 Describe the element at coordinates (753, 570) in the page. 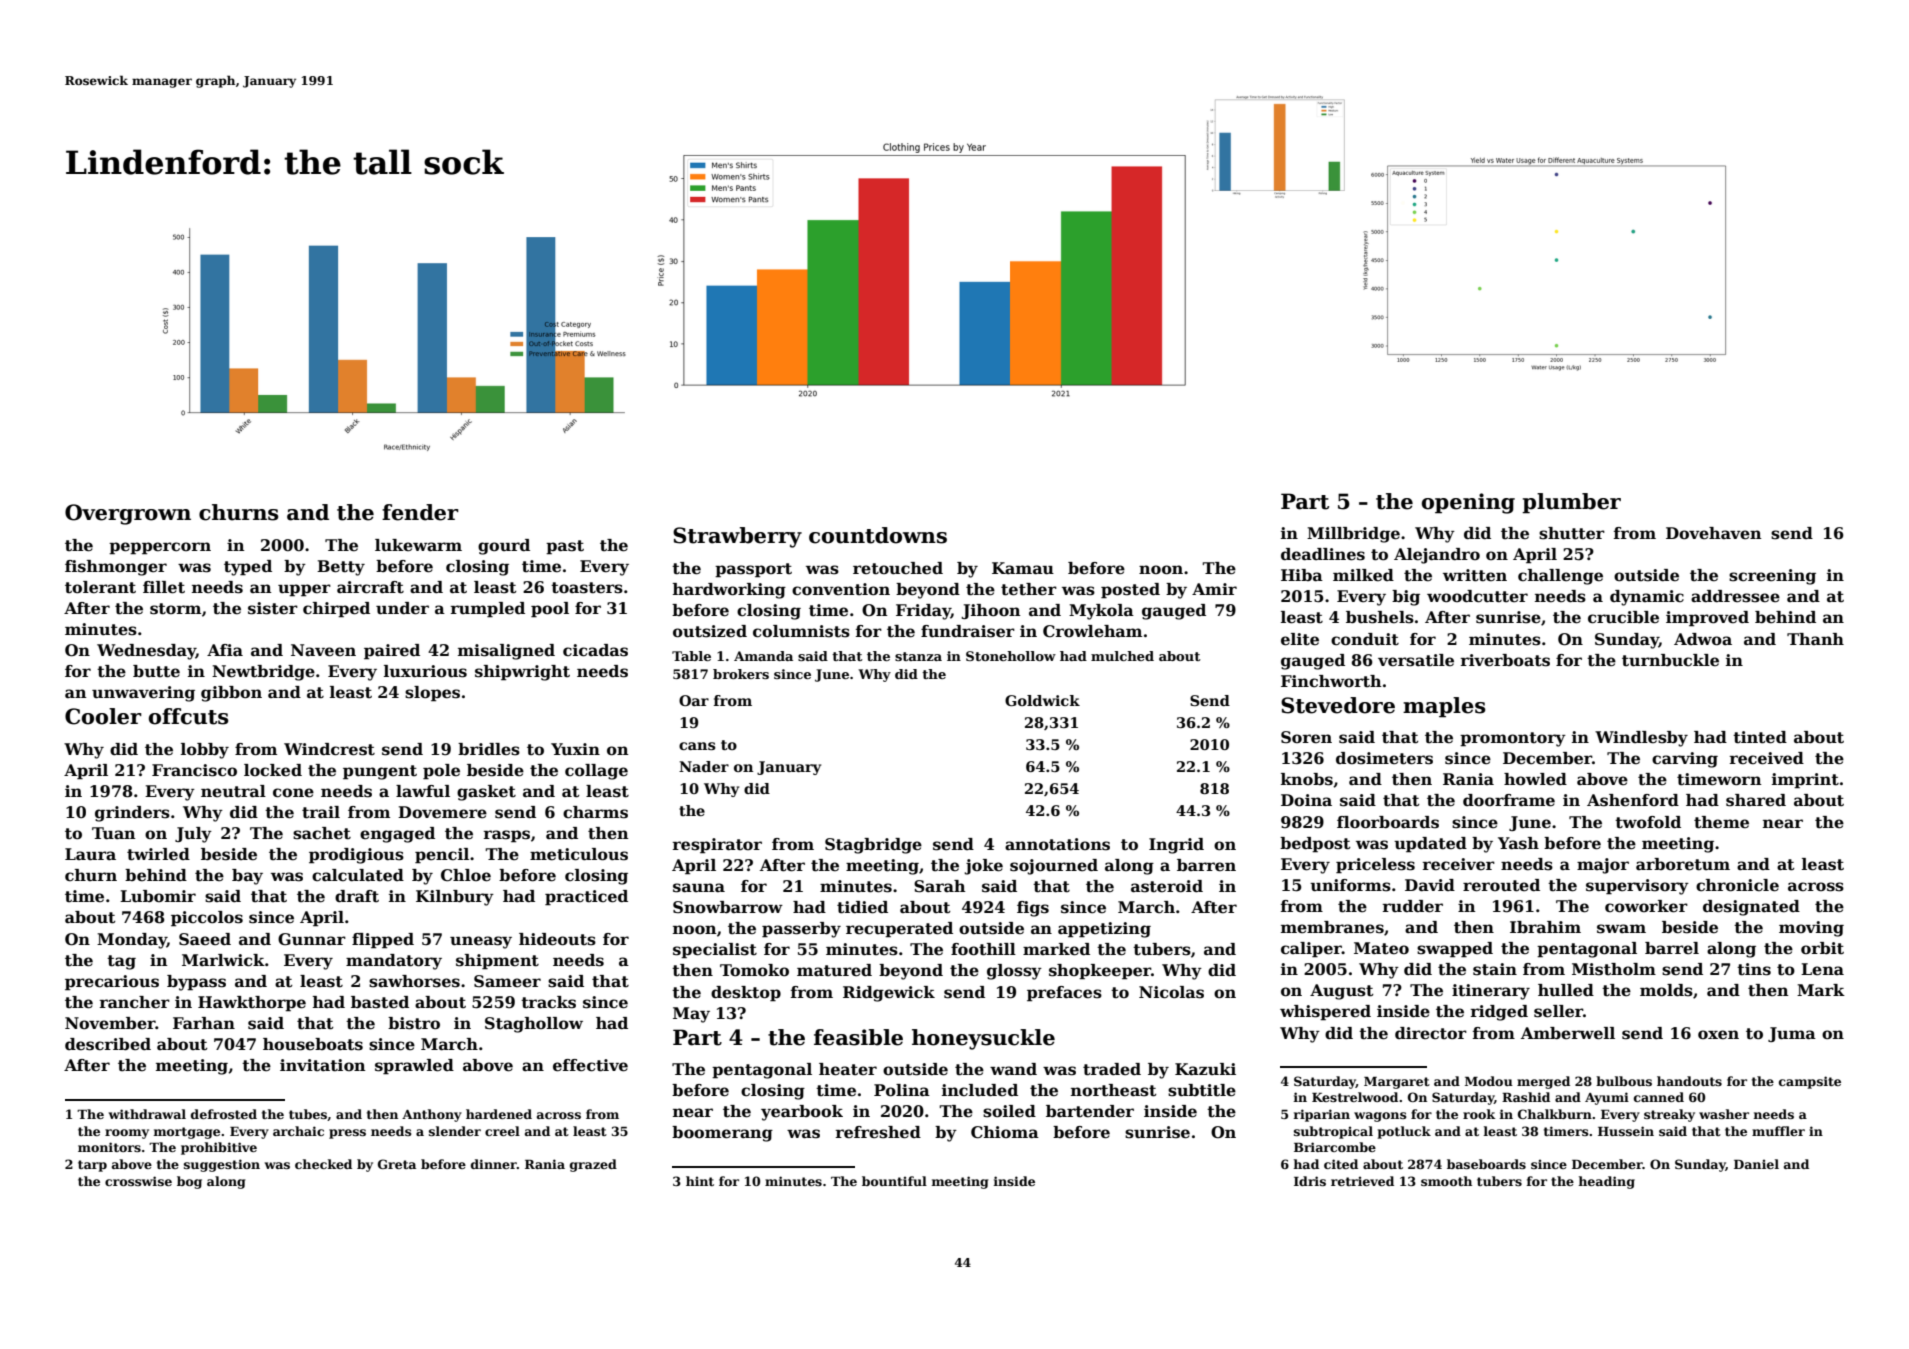

I see `passport` at that location.
